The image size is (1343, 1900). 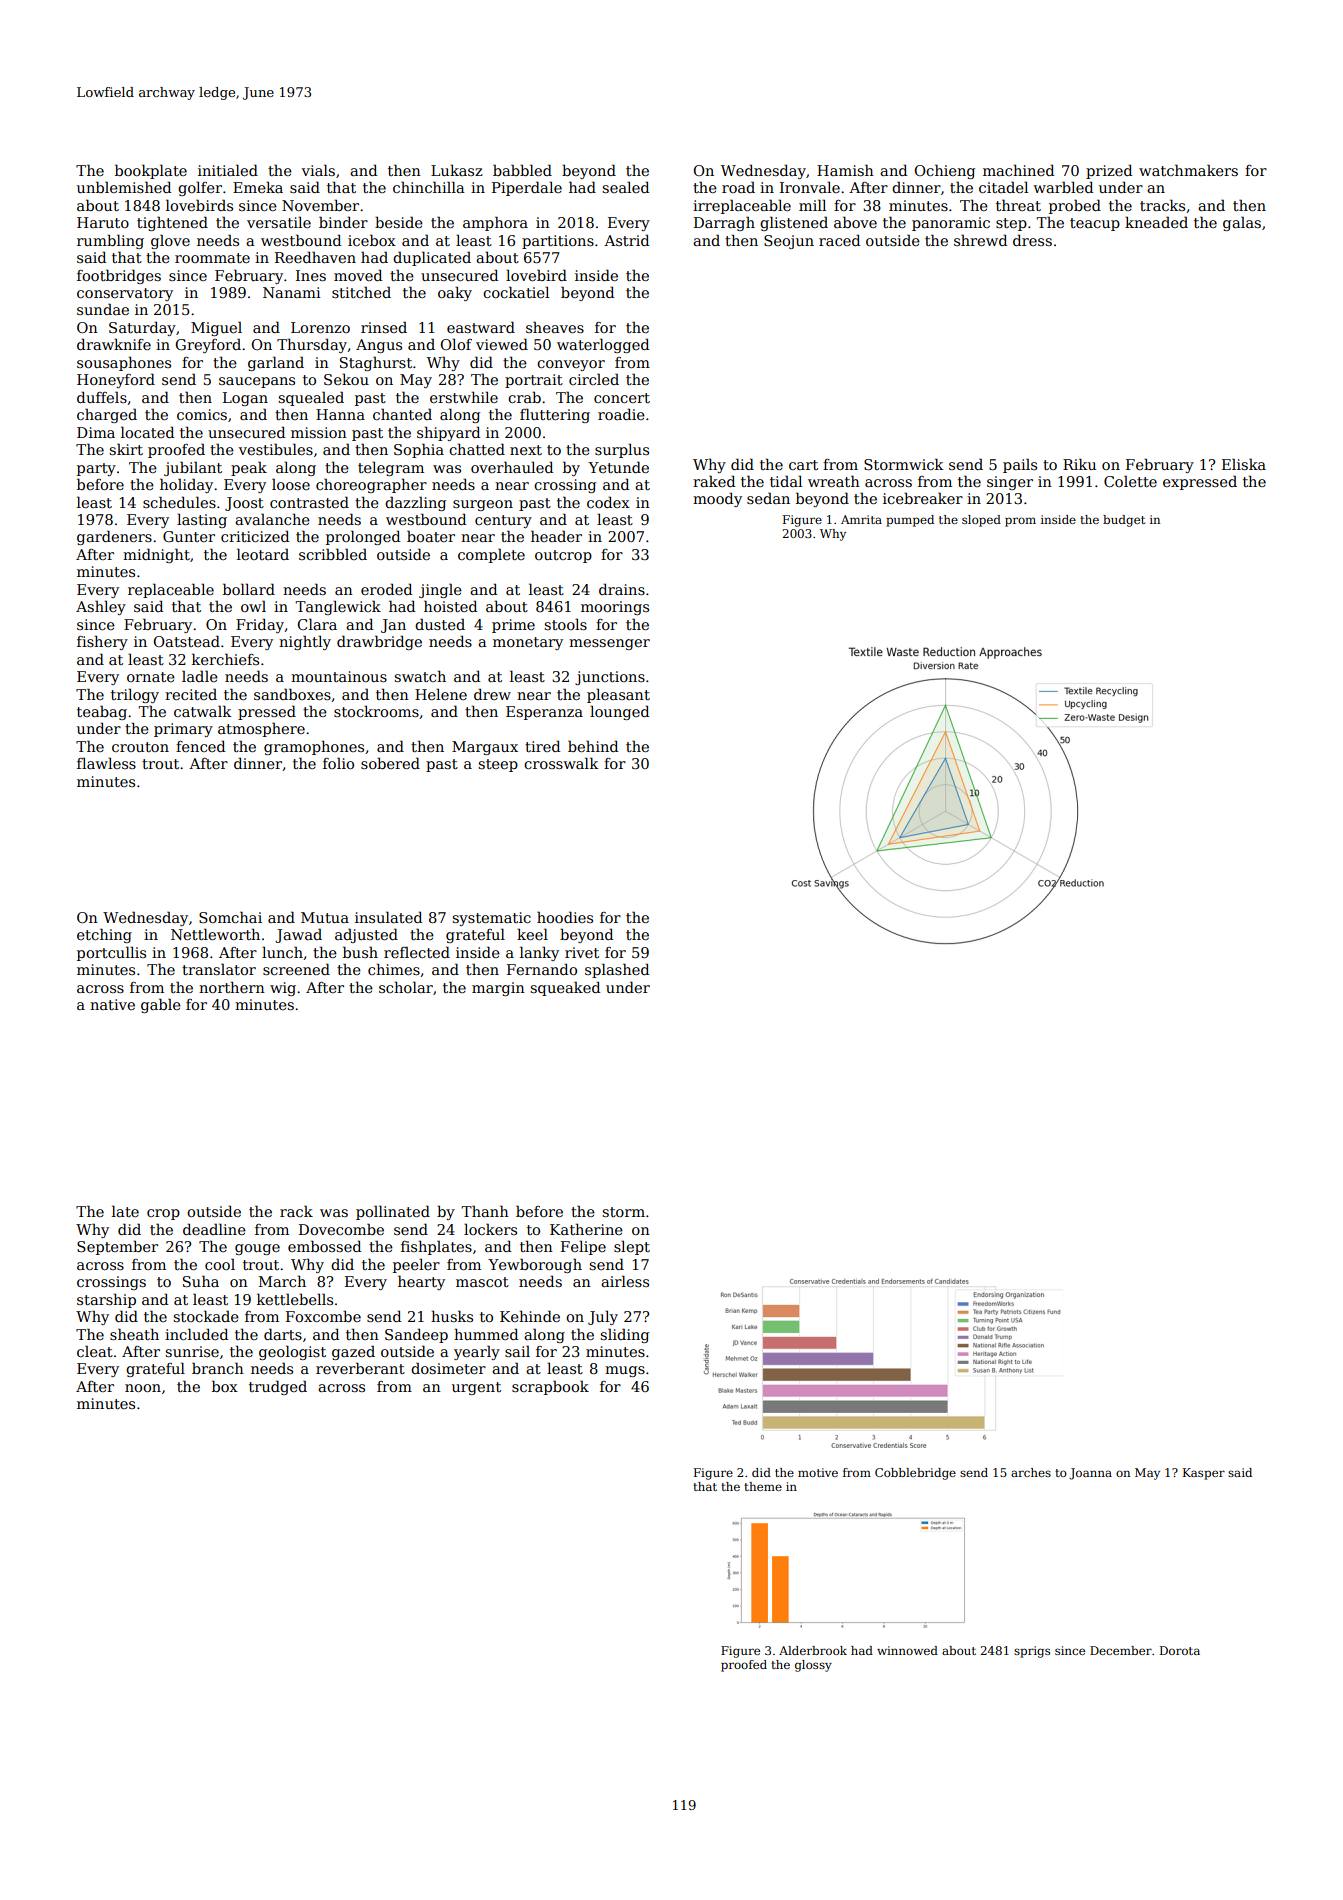 I want to click on squeaked, so click(x=565, y=988).
